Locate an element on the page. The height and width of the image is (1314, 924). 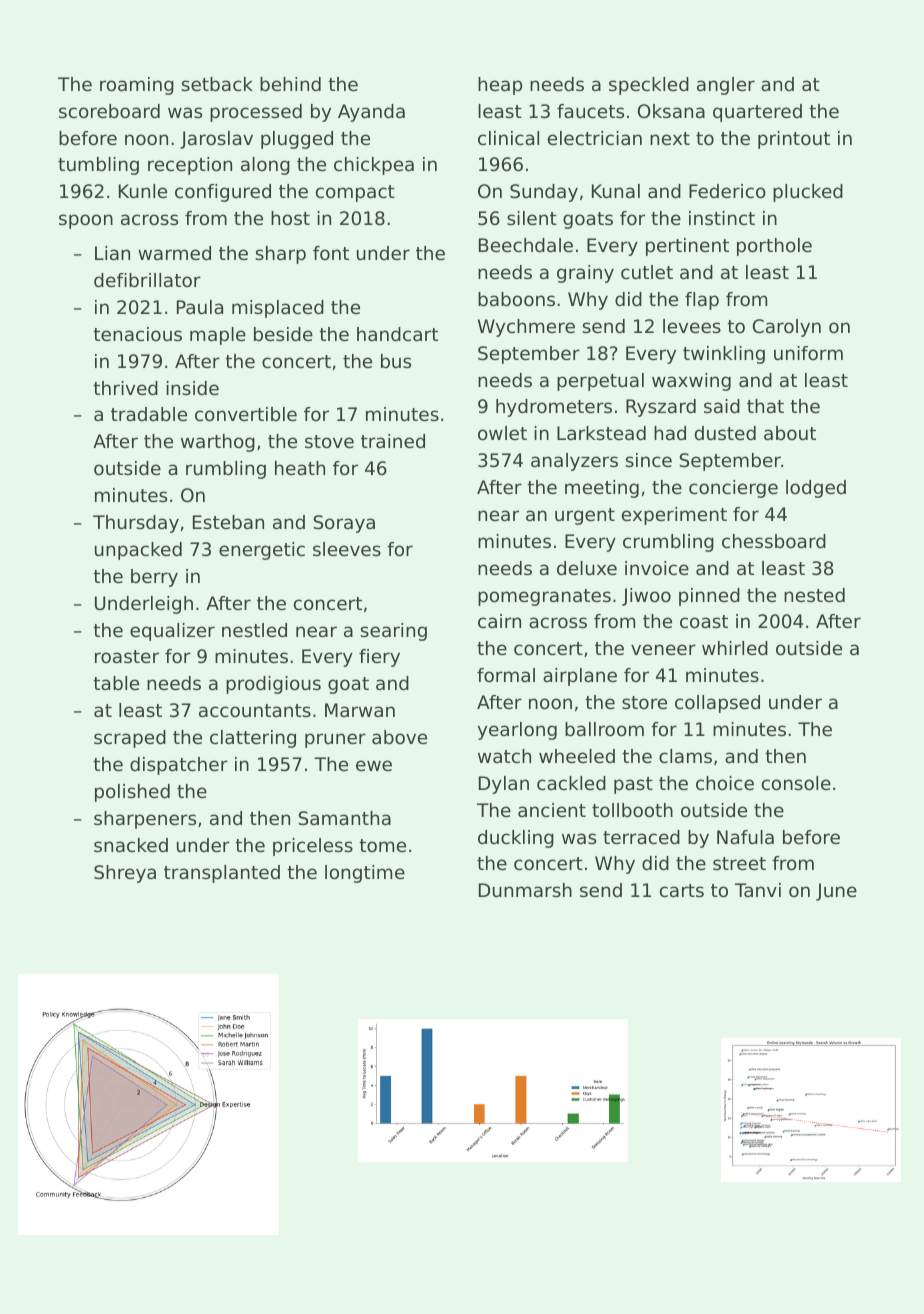
angler is located at coordinates (726, 86).
